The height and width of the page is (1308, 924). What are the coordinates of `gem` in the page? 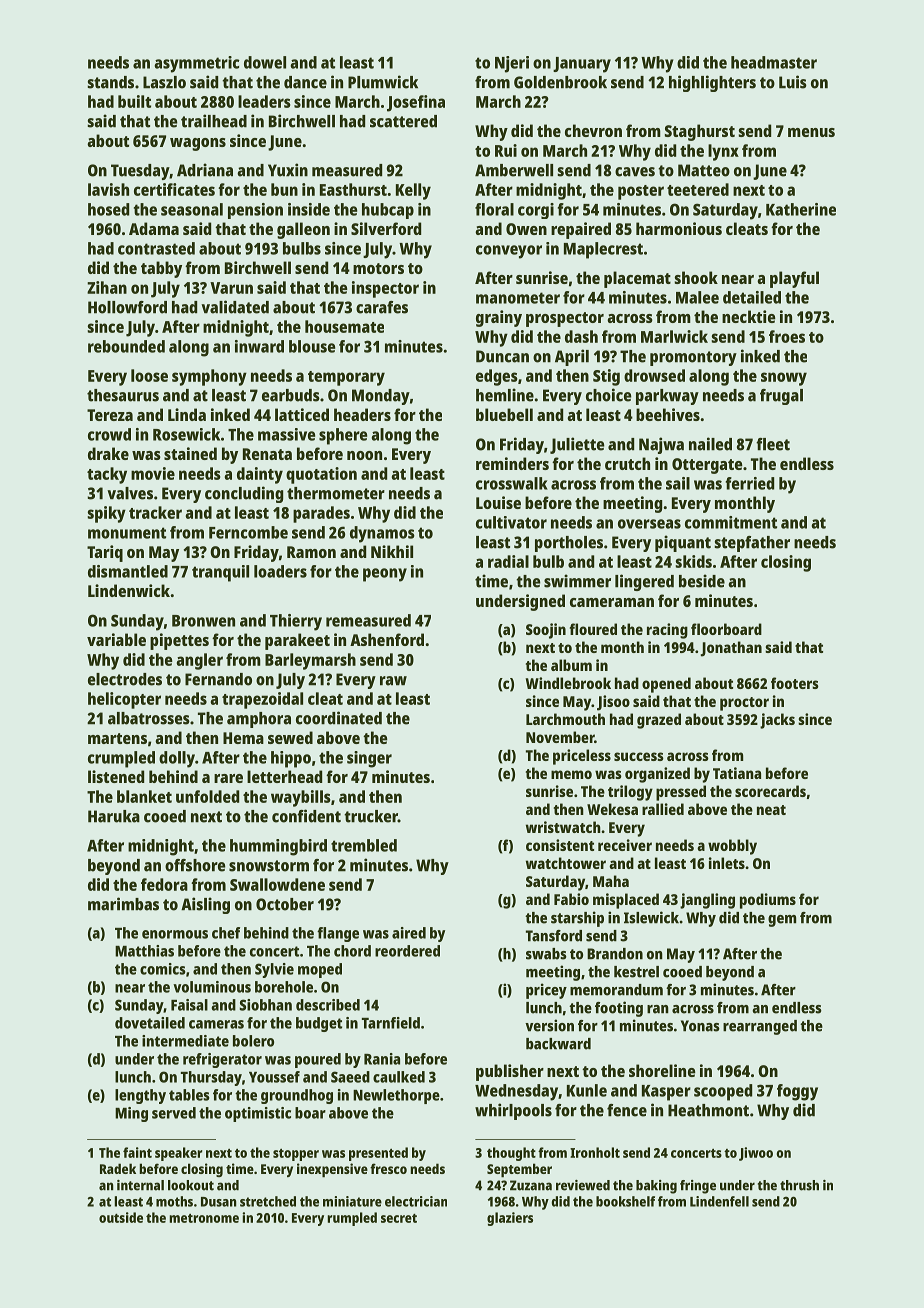 It's located at (782, 921).
